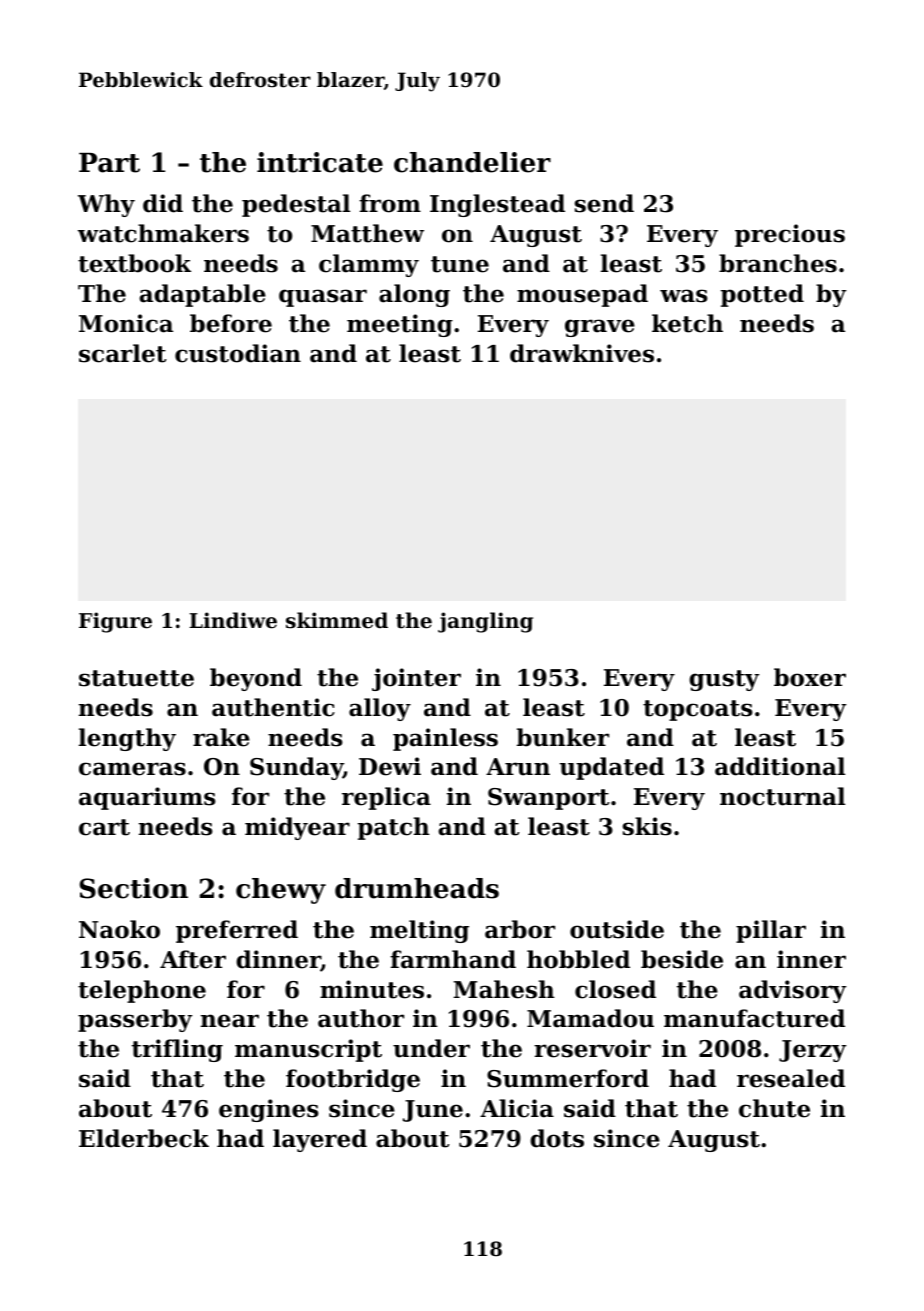 This screenshot has height=1311, width=924. I want to click on Part, so click(109, 163).
